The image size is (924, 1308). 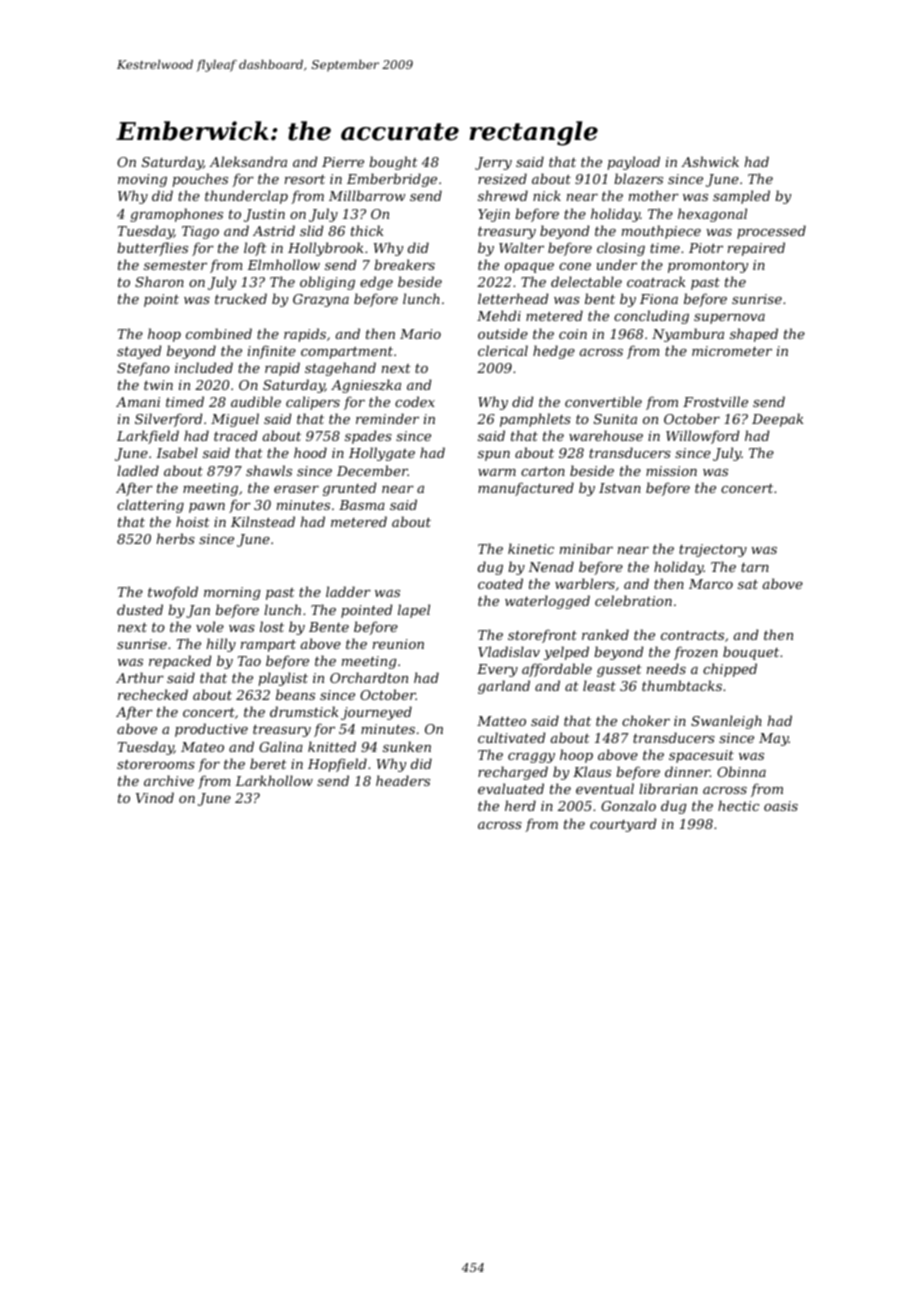 What do you see at coordinates (493, 163) in the screenshot?
I see `Jerry` at bounding box center [493, 163].
